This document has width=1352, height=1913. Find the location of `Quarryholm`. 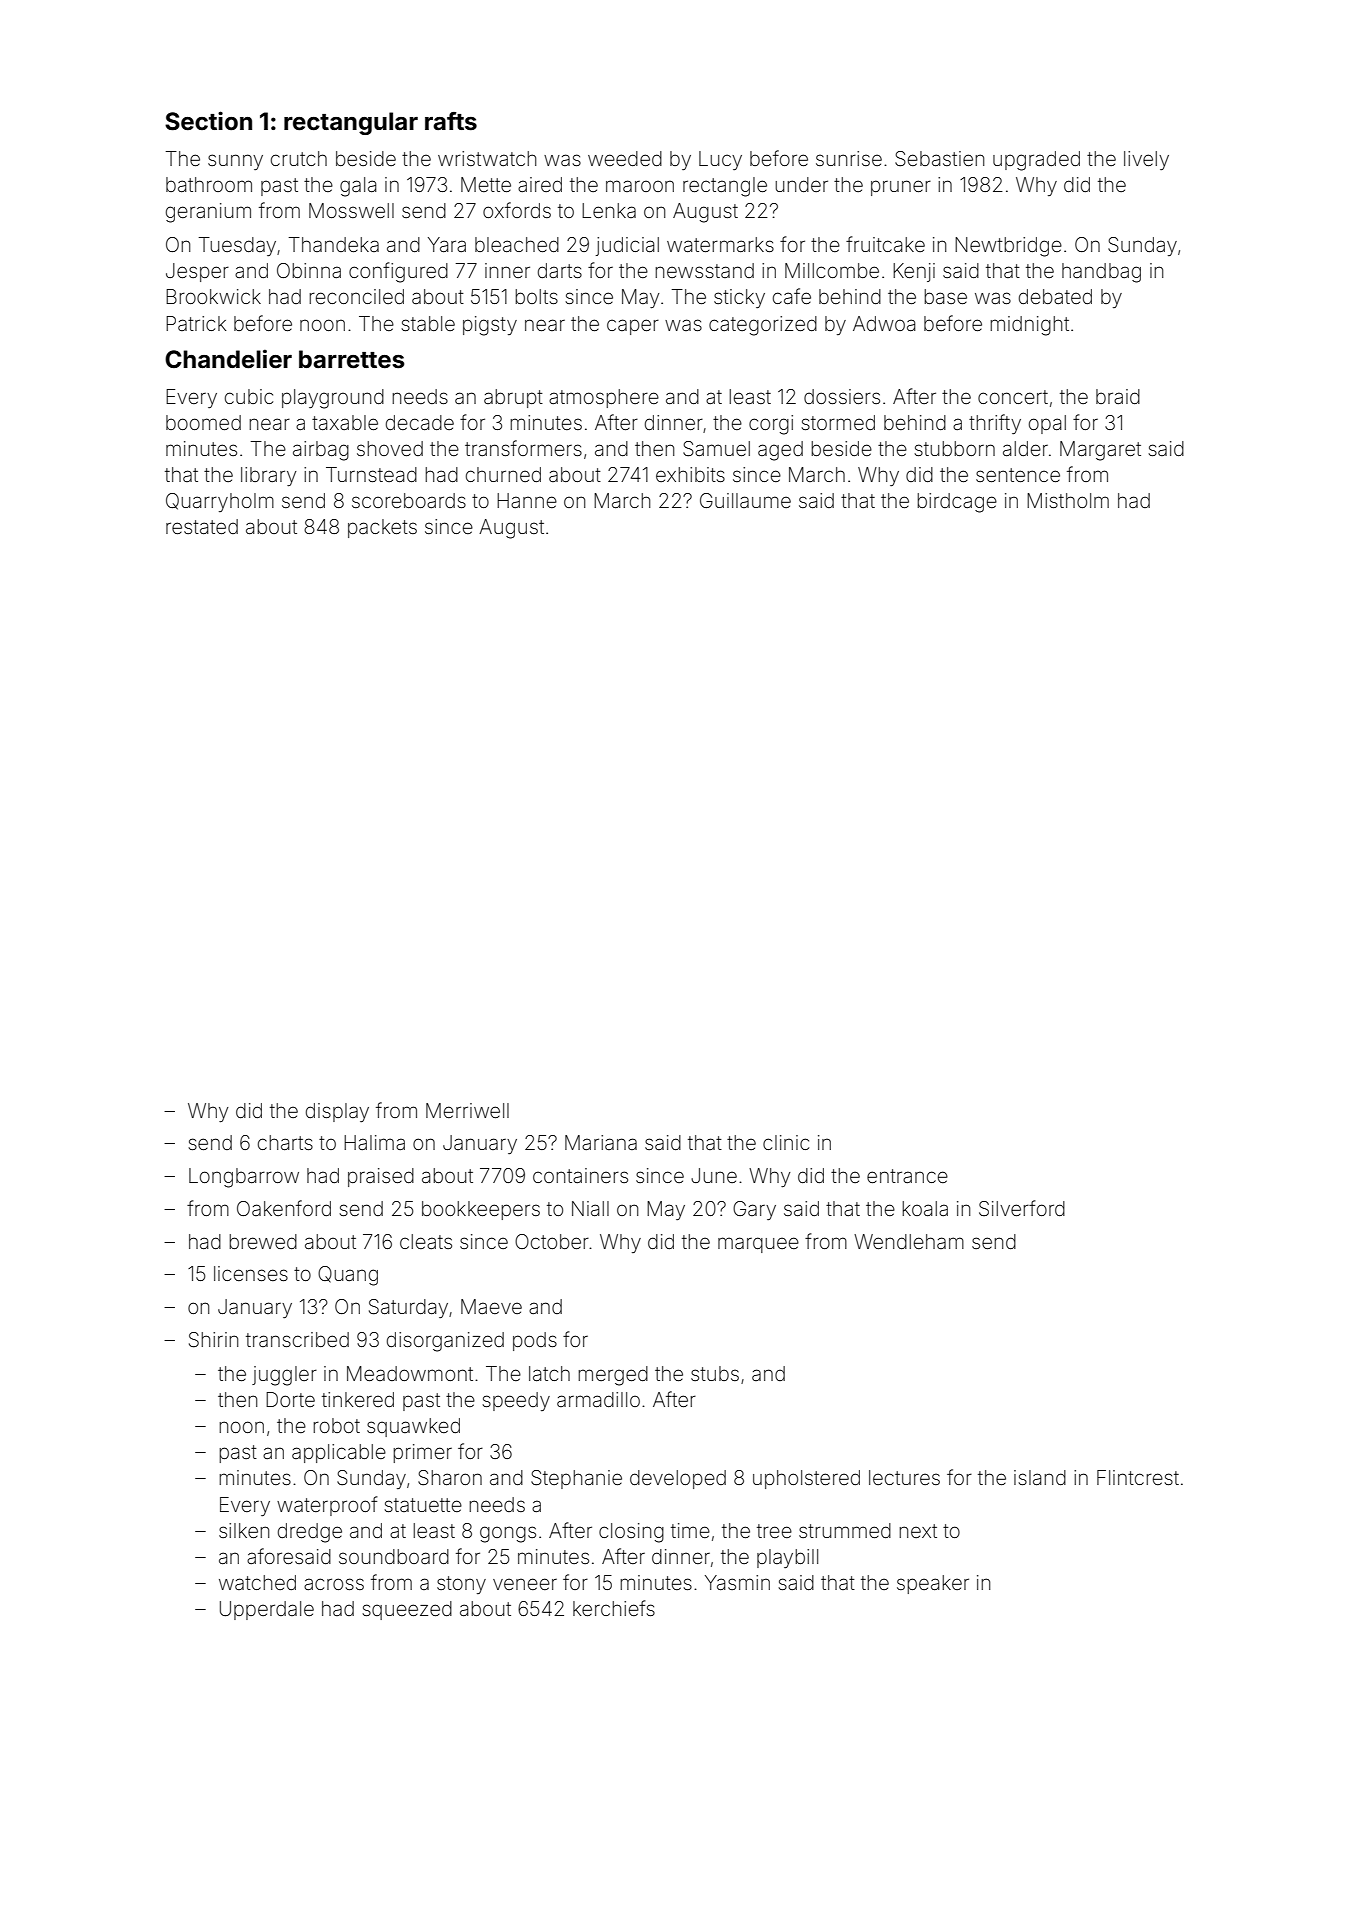

Quarryholm is located at coordinates (220, 502).
